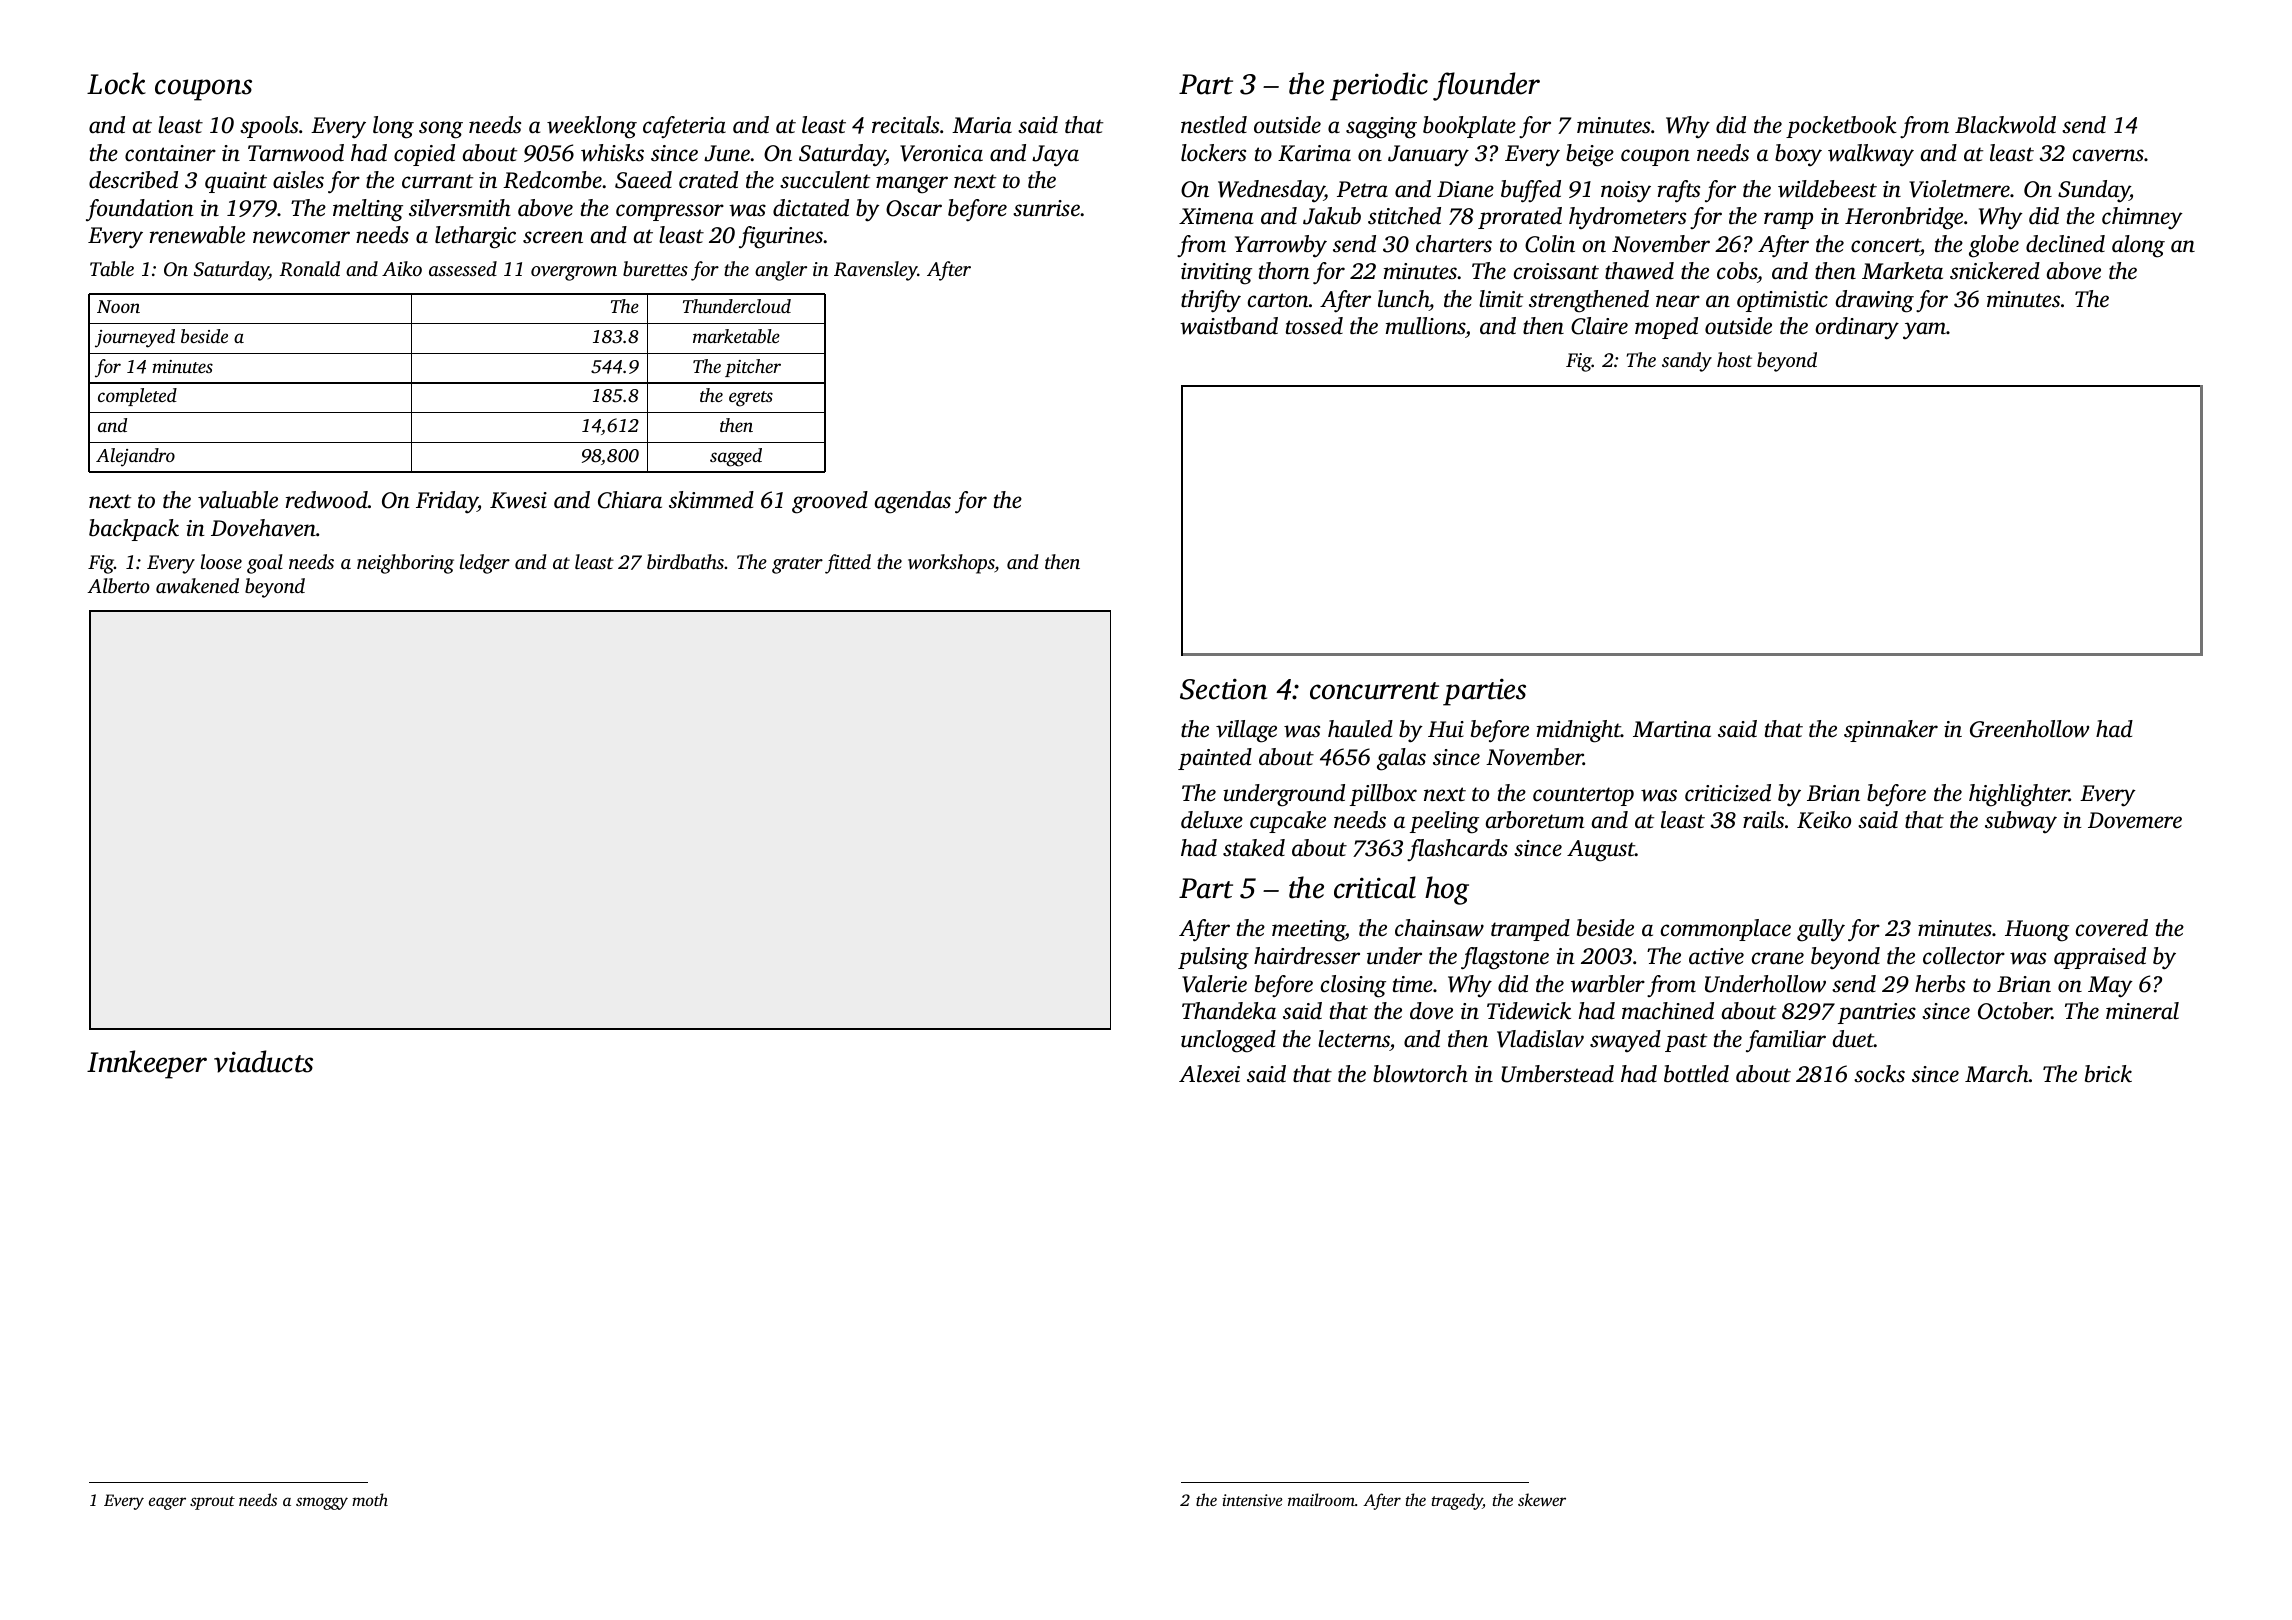  What do you see at coordinates (1841, 127) in the screenshot?
I see `pocketbook` at bounding box center [1841, 127].
